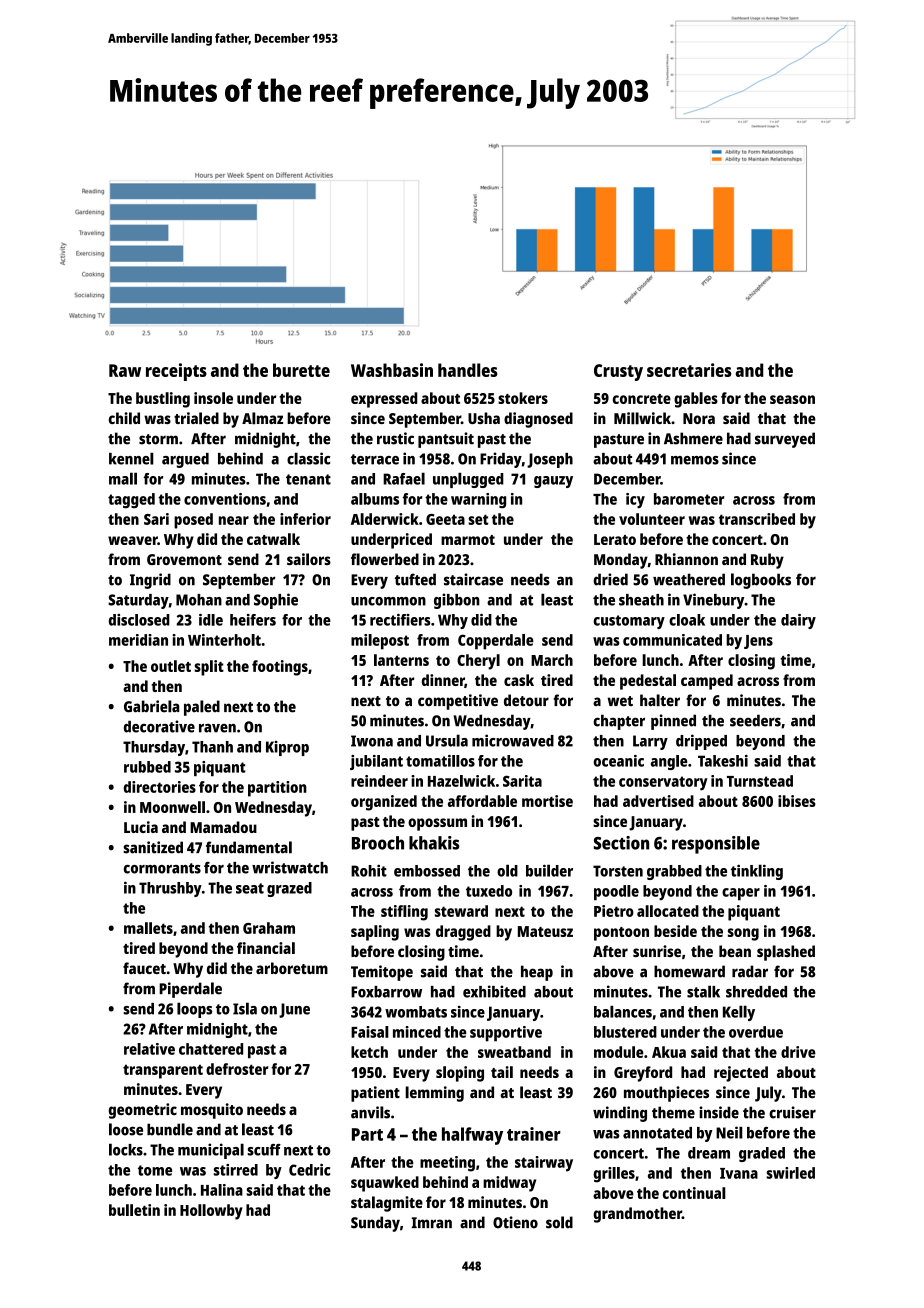 Image resolution: width=924 pixels, height=1308 pixels. Describe the element at coordinates (689, 370) in the document. I see `secretaries` at that location.
